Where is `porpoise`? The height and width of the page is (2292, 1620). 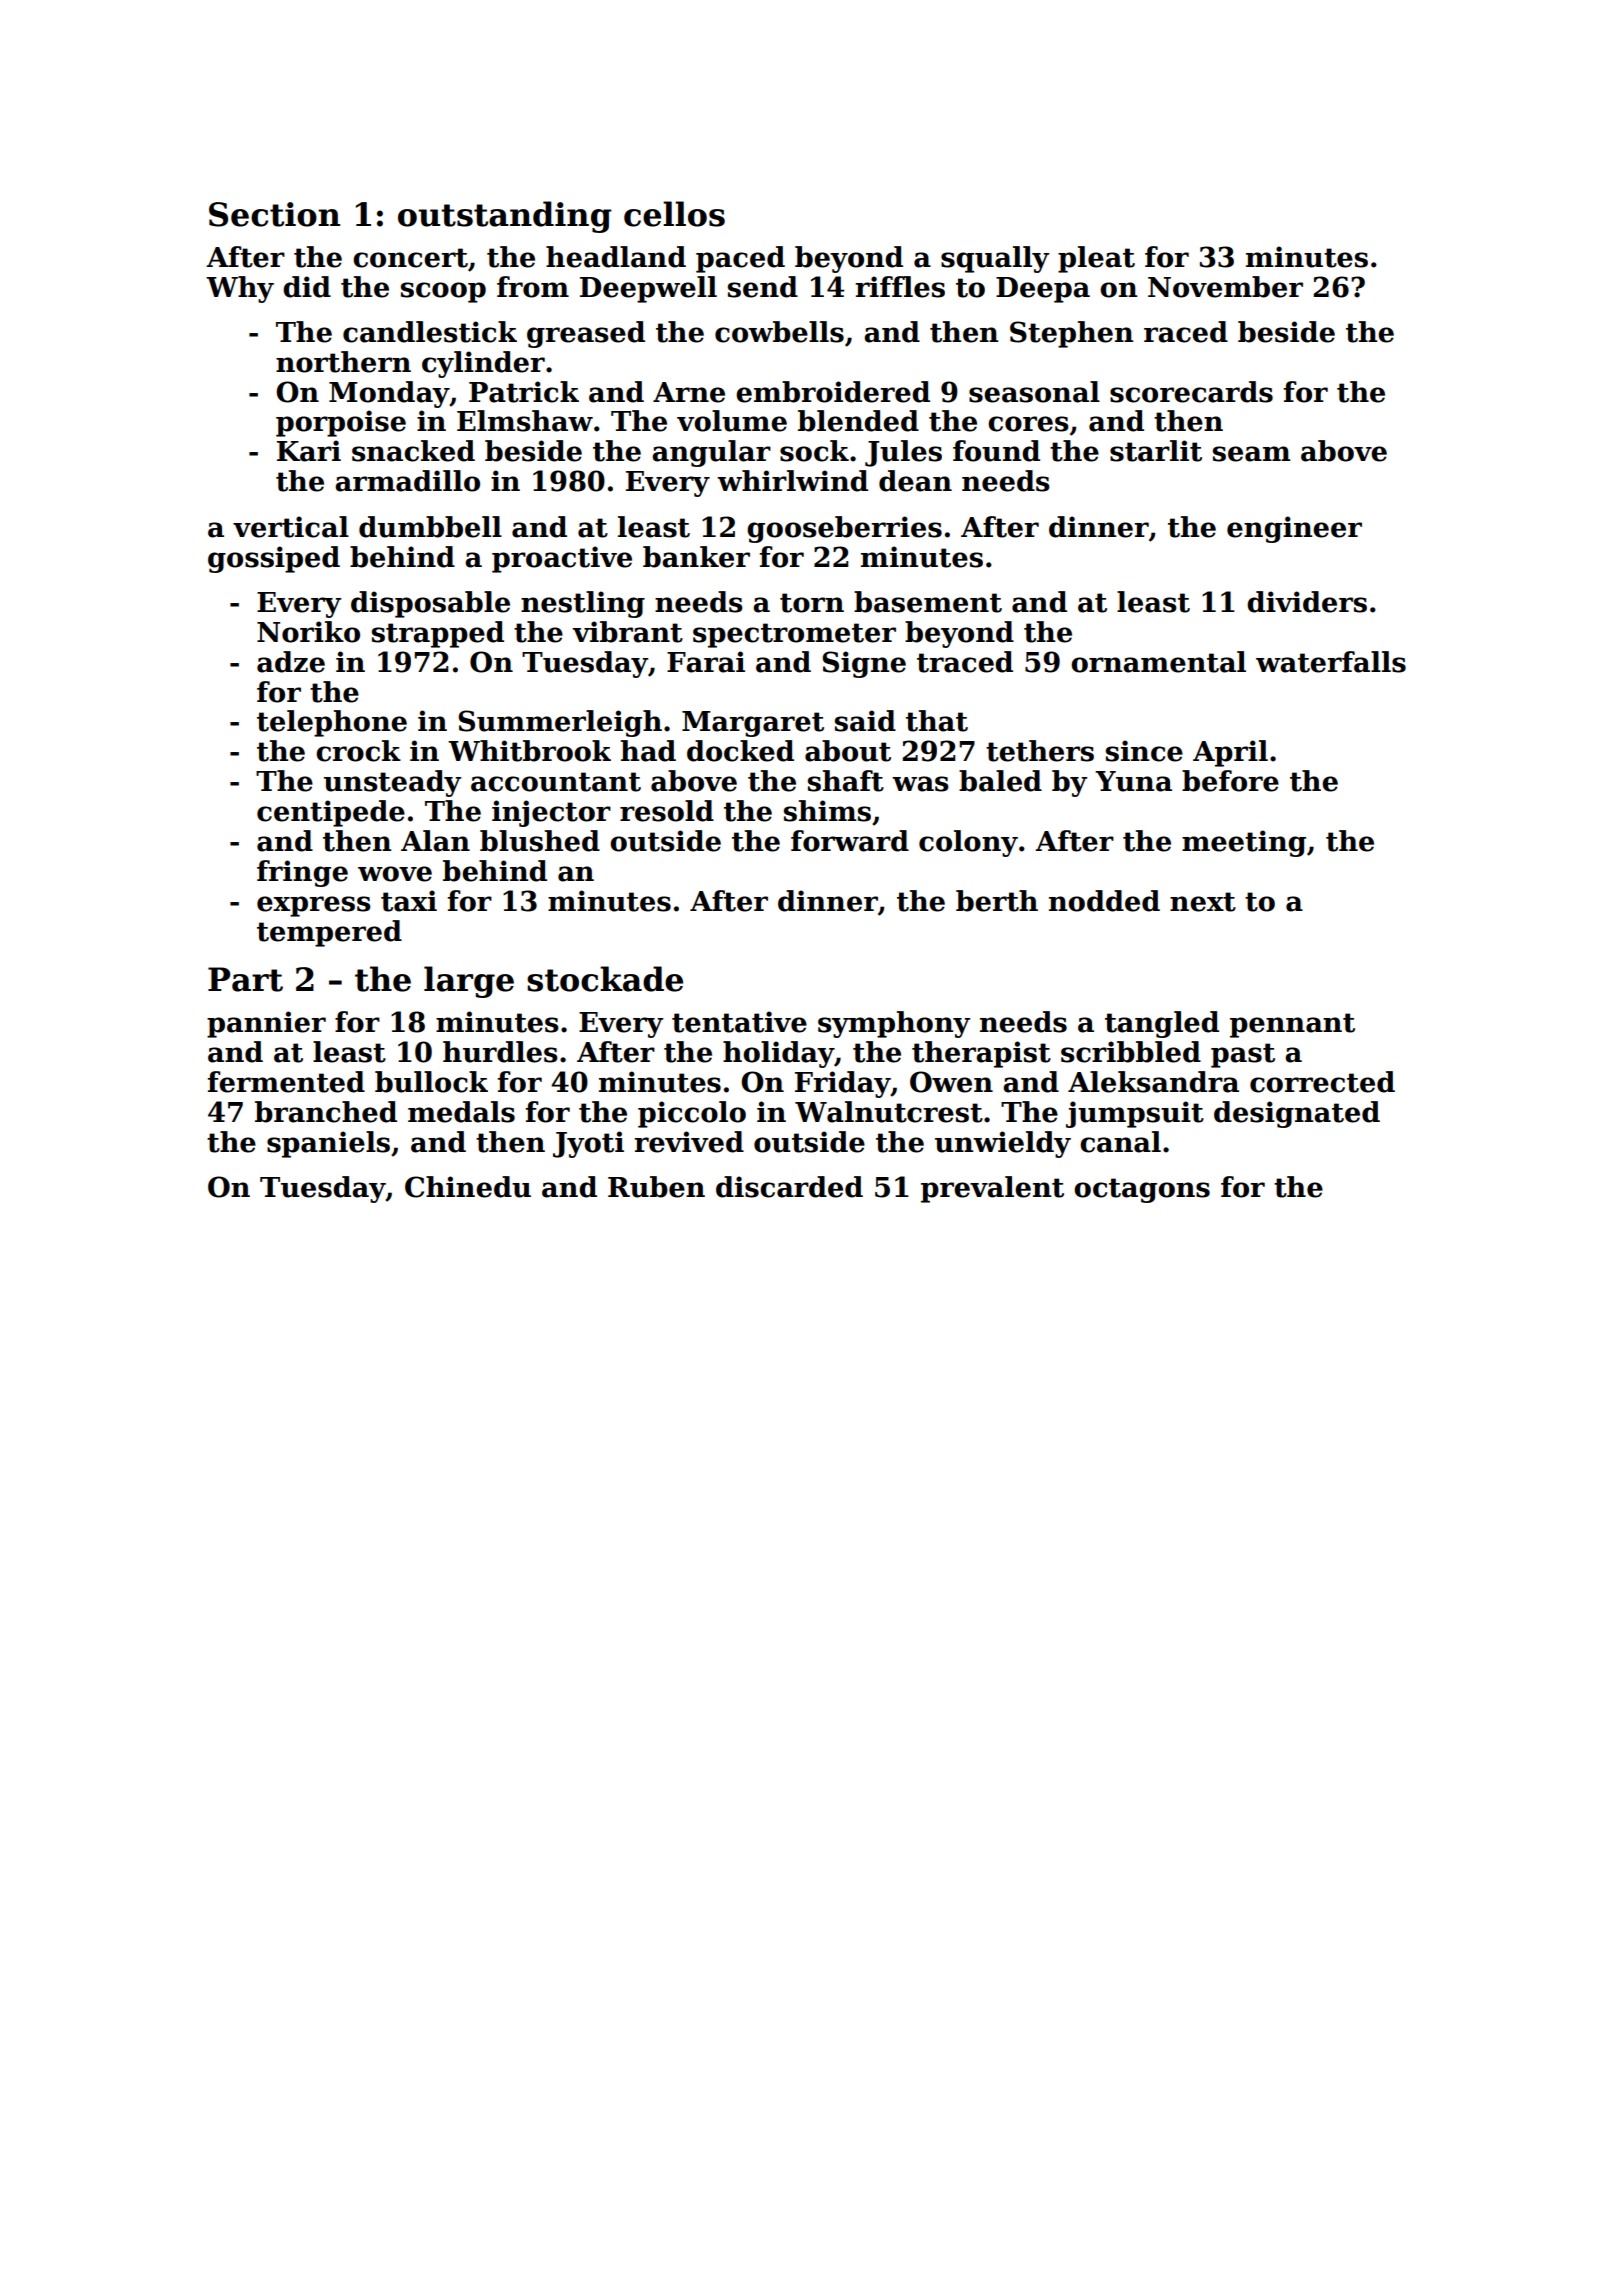
porpoise is located at coordinates (341, 423).
